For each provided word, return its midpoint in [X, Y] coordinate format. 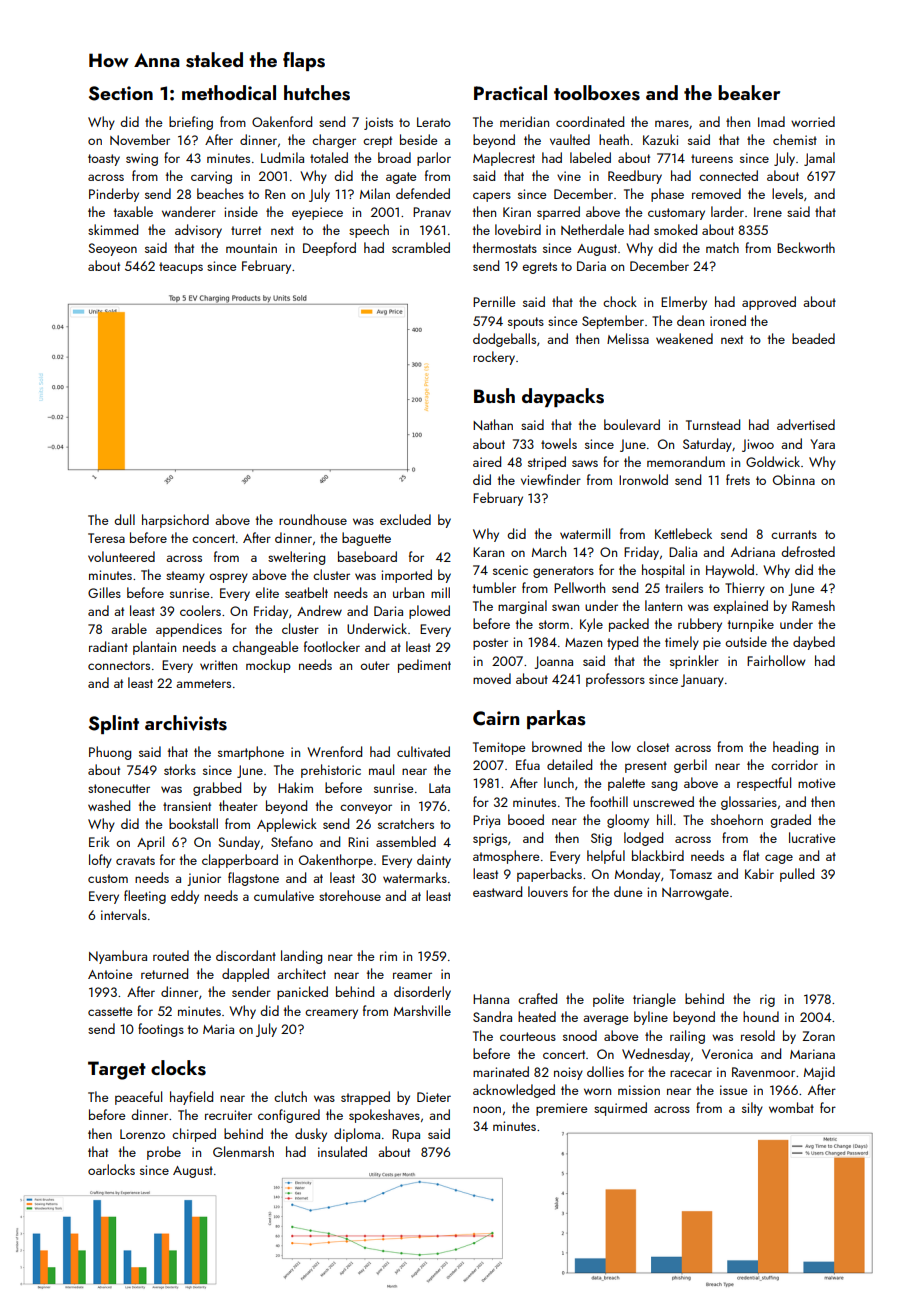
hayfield [191, 1098]
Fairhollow [776, 660]
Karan [488, 552]
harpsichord [175, 521]
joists [378, 123]
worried [813, 121]
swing [142, 159]
